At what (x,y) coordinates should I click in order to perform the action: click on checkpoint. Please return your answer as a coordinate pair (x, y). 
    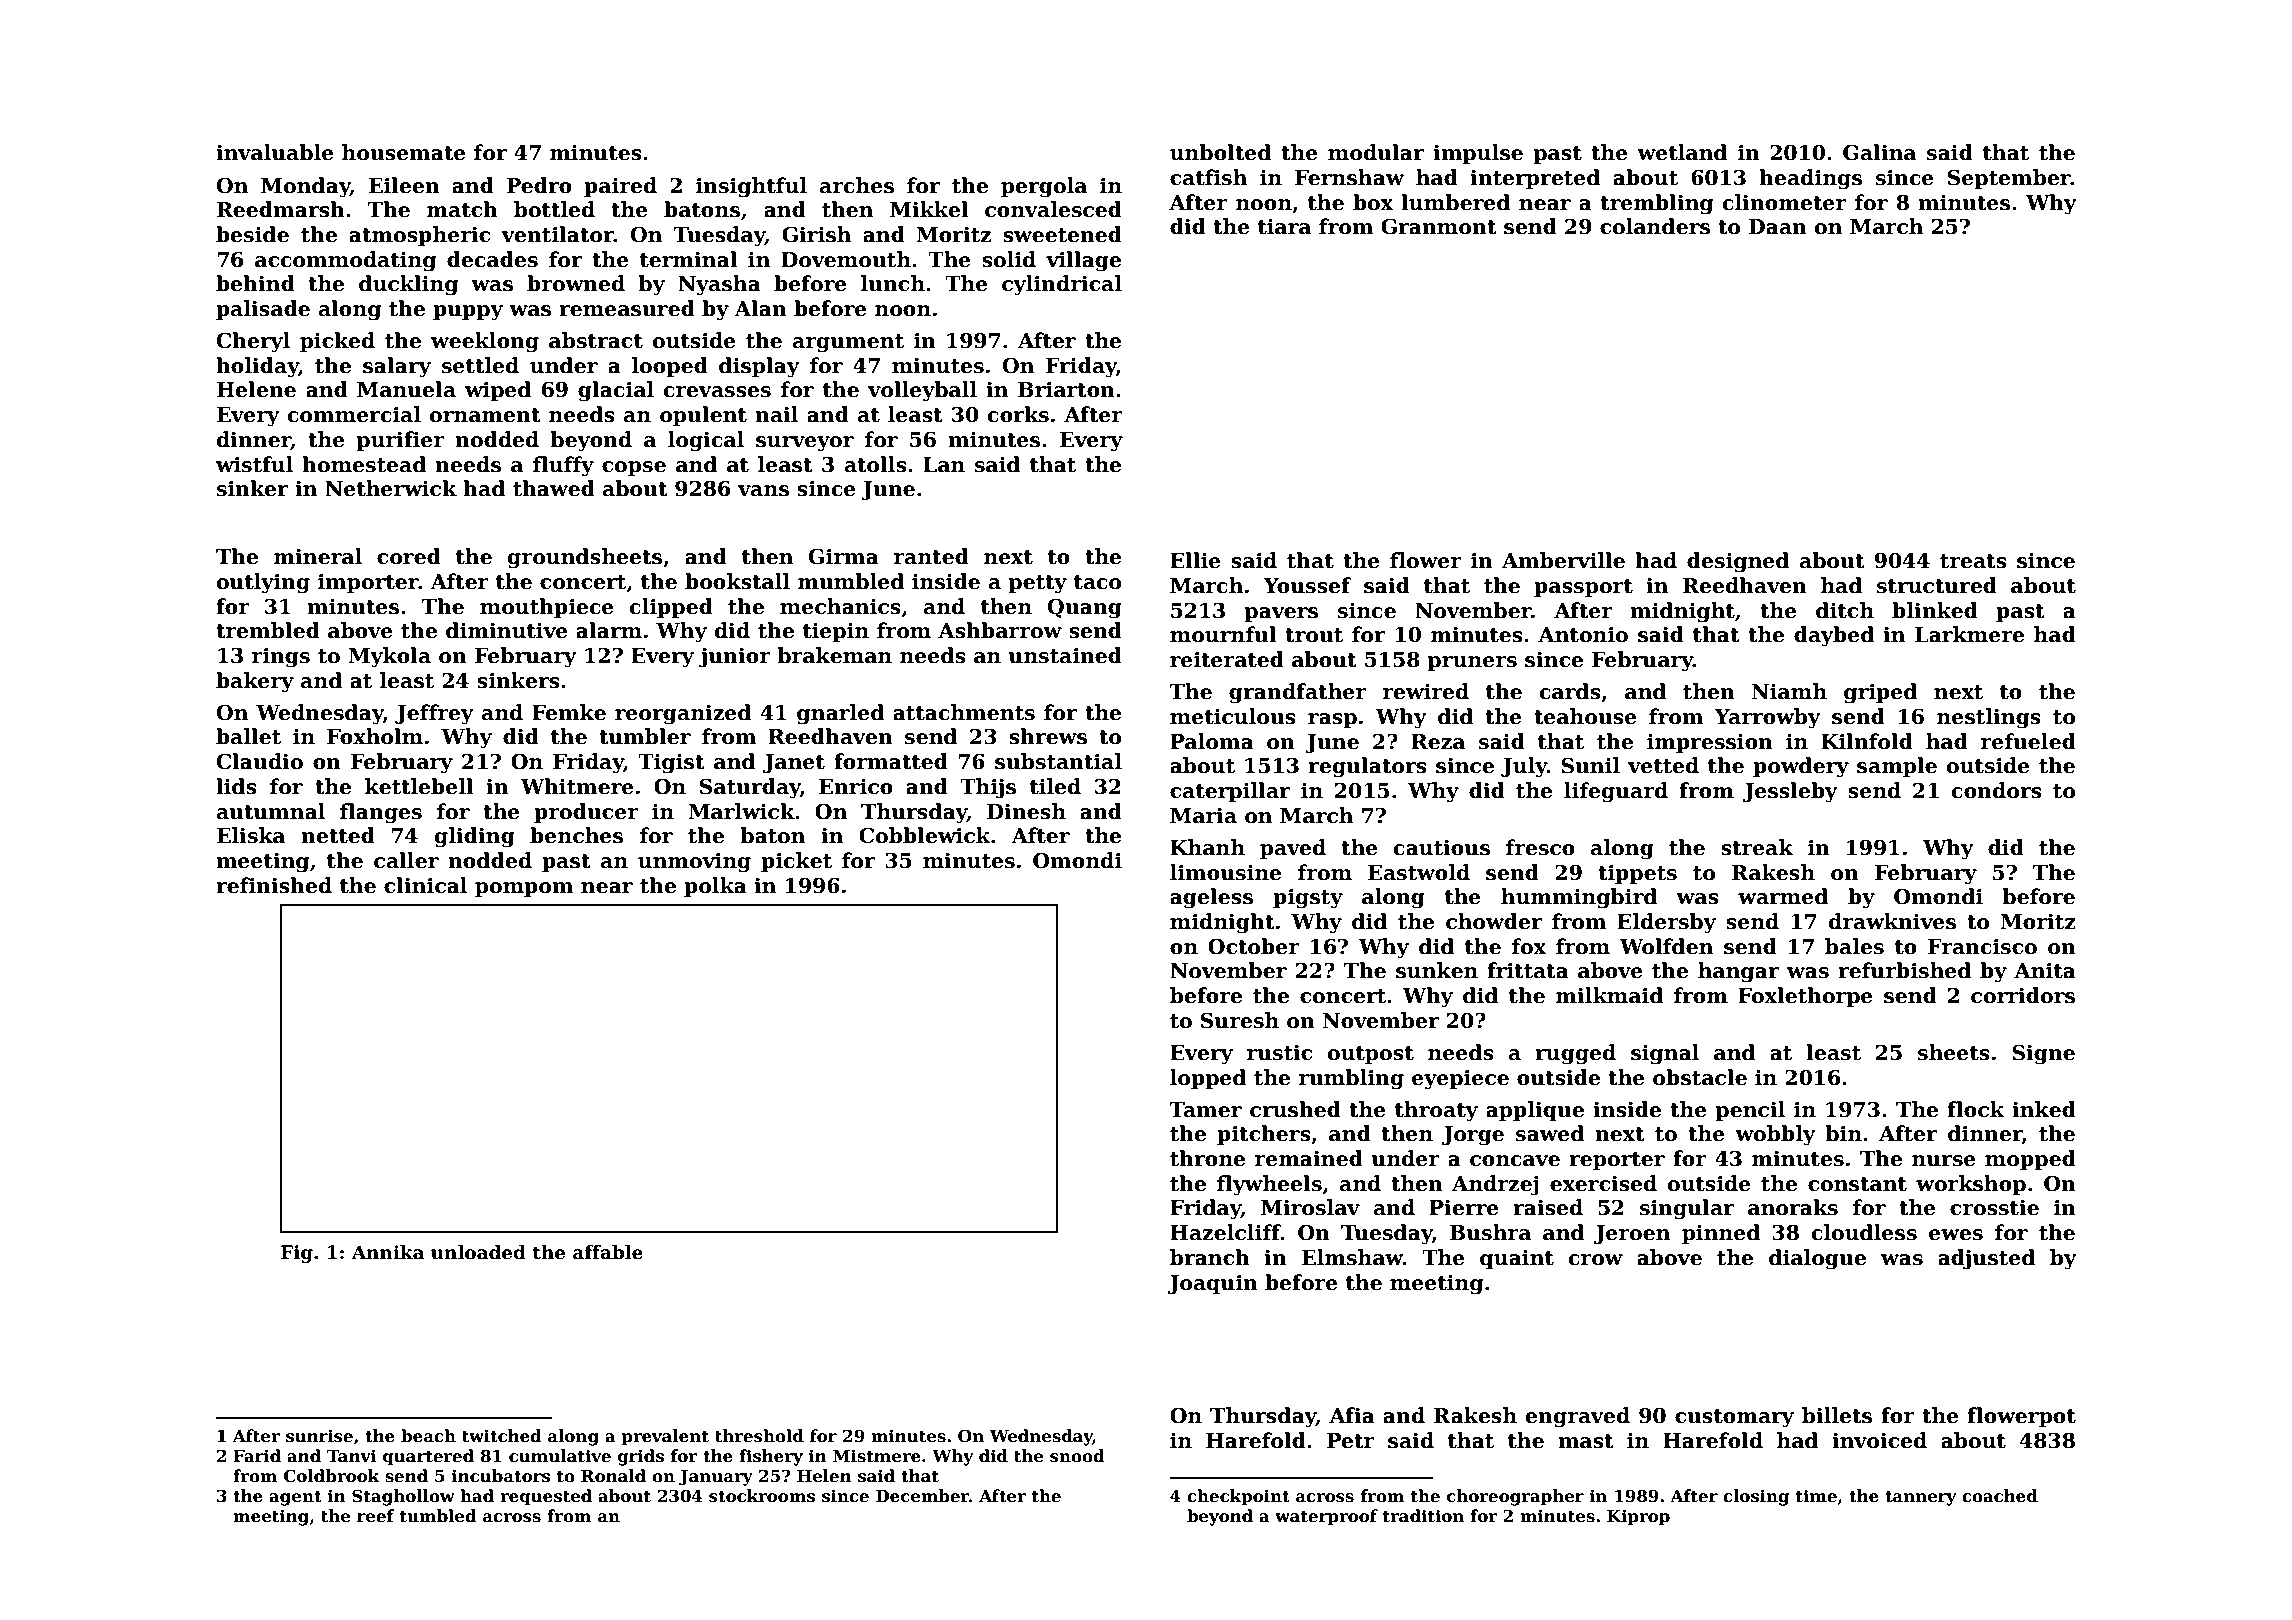
    Looking at the image, I should click on (1238, 1497).
